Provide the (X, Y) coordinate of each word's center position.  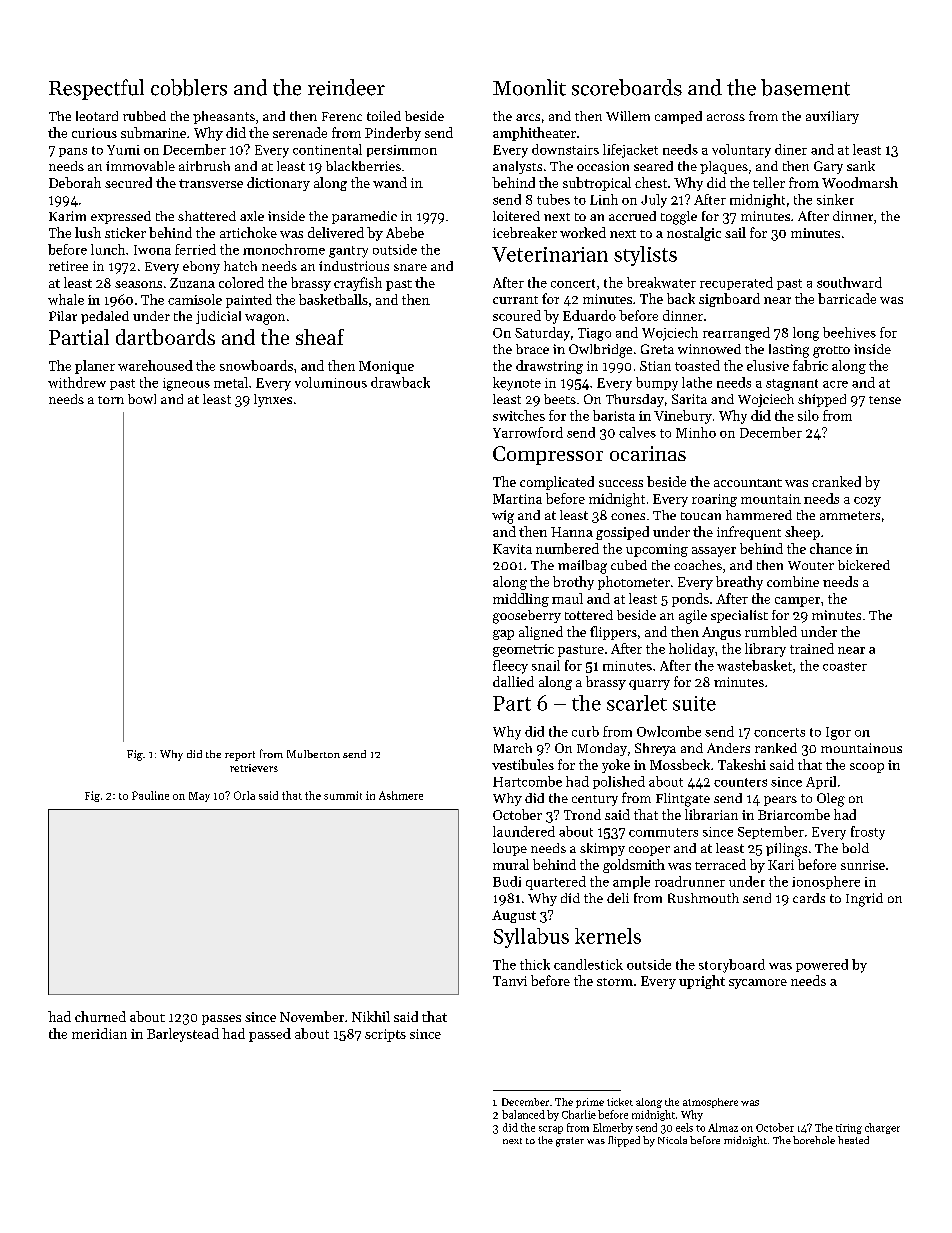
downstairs (565, 149)
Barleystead (183, 1035)
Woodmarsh (860, 182)
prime (590, 1103)
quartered (556, 883)
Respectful (96, 89)
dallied (513, 681)
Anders (728, 748)
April (821, 782)
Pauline (150, 795)
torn (111, 400)
